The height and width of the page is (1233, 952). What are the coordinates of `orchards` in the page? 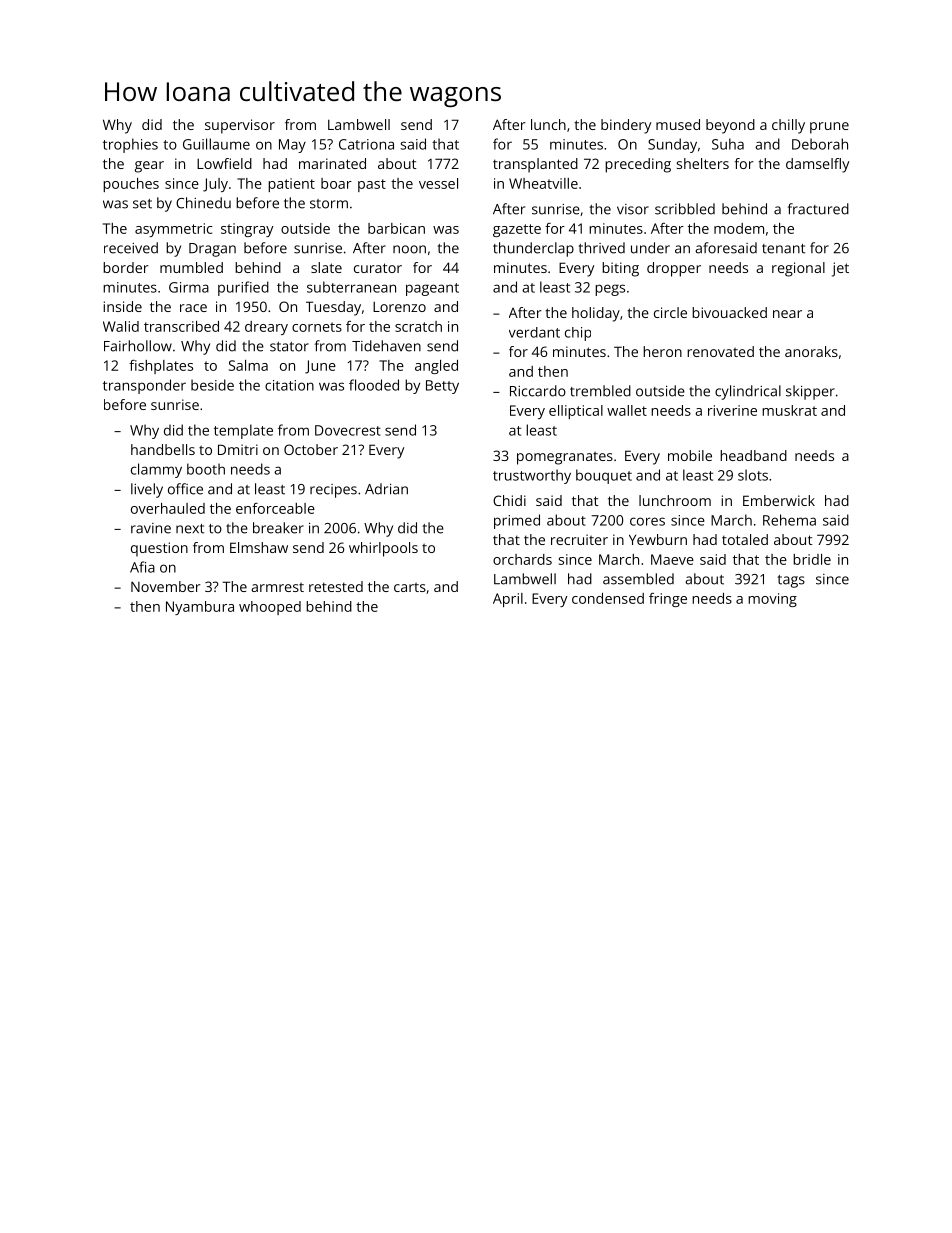 It's located at (522, 559).
